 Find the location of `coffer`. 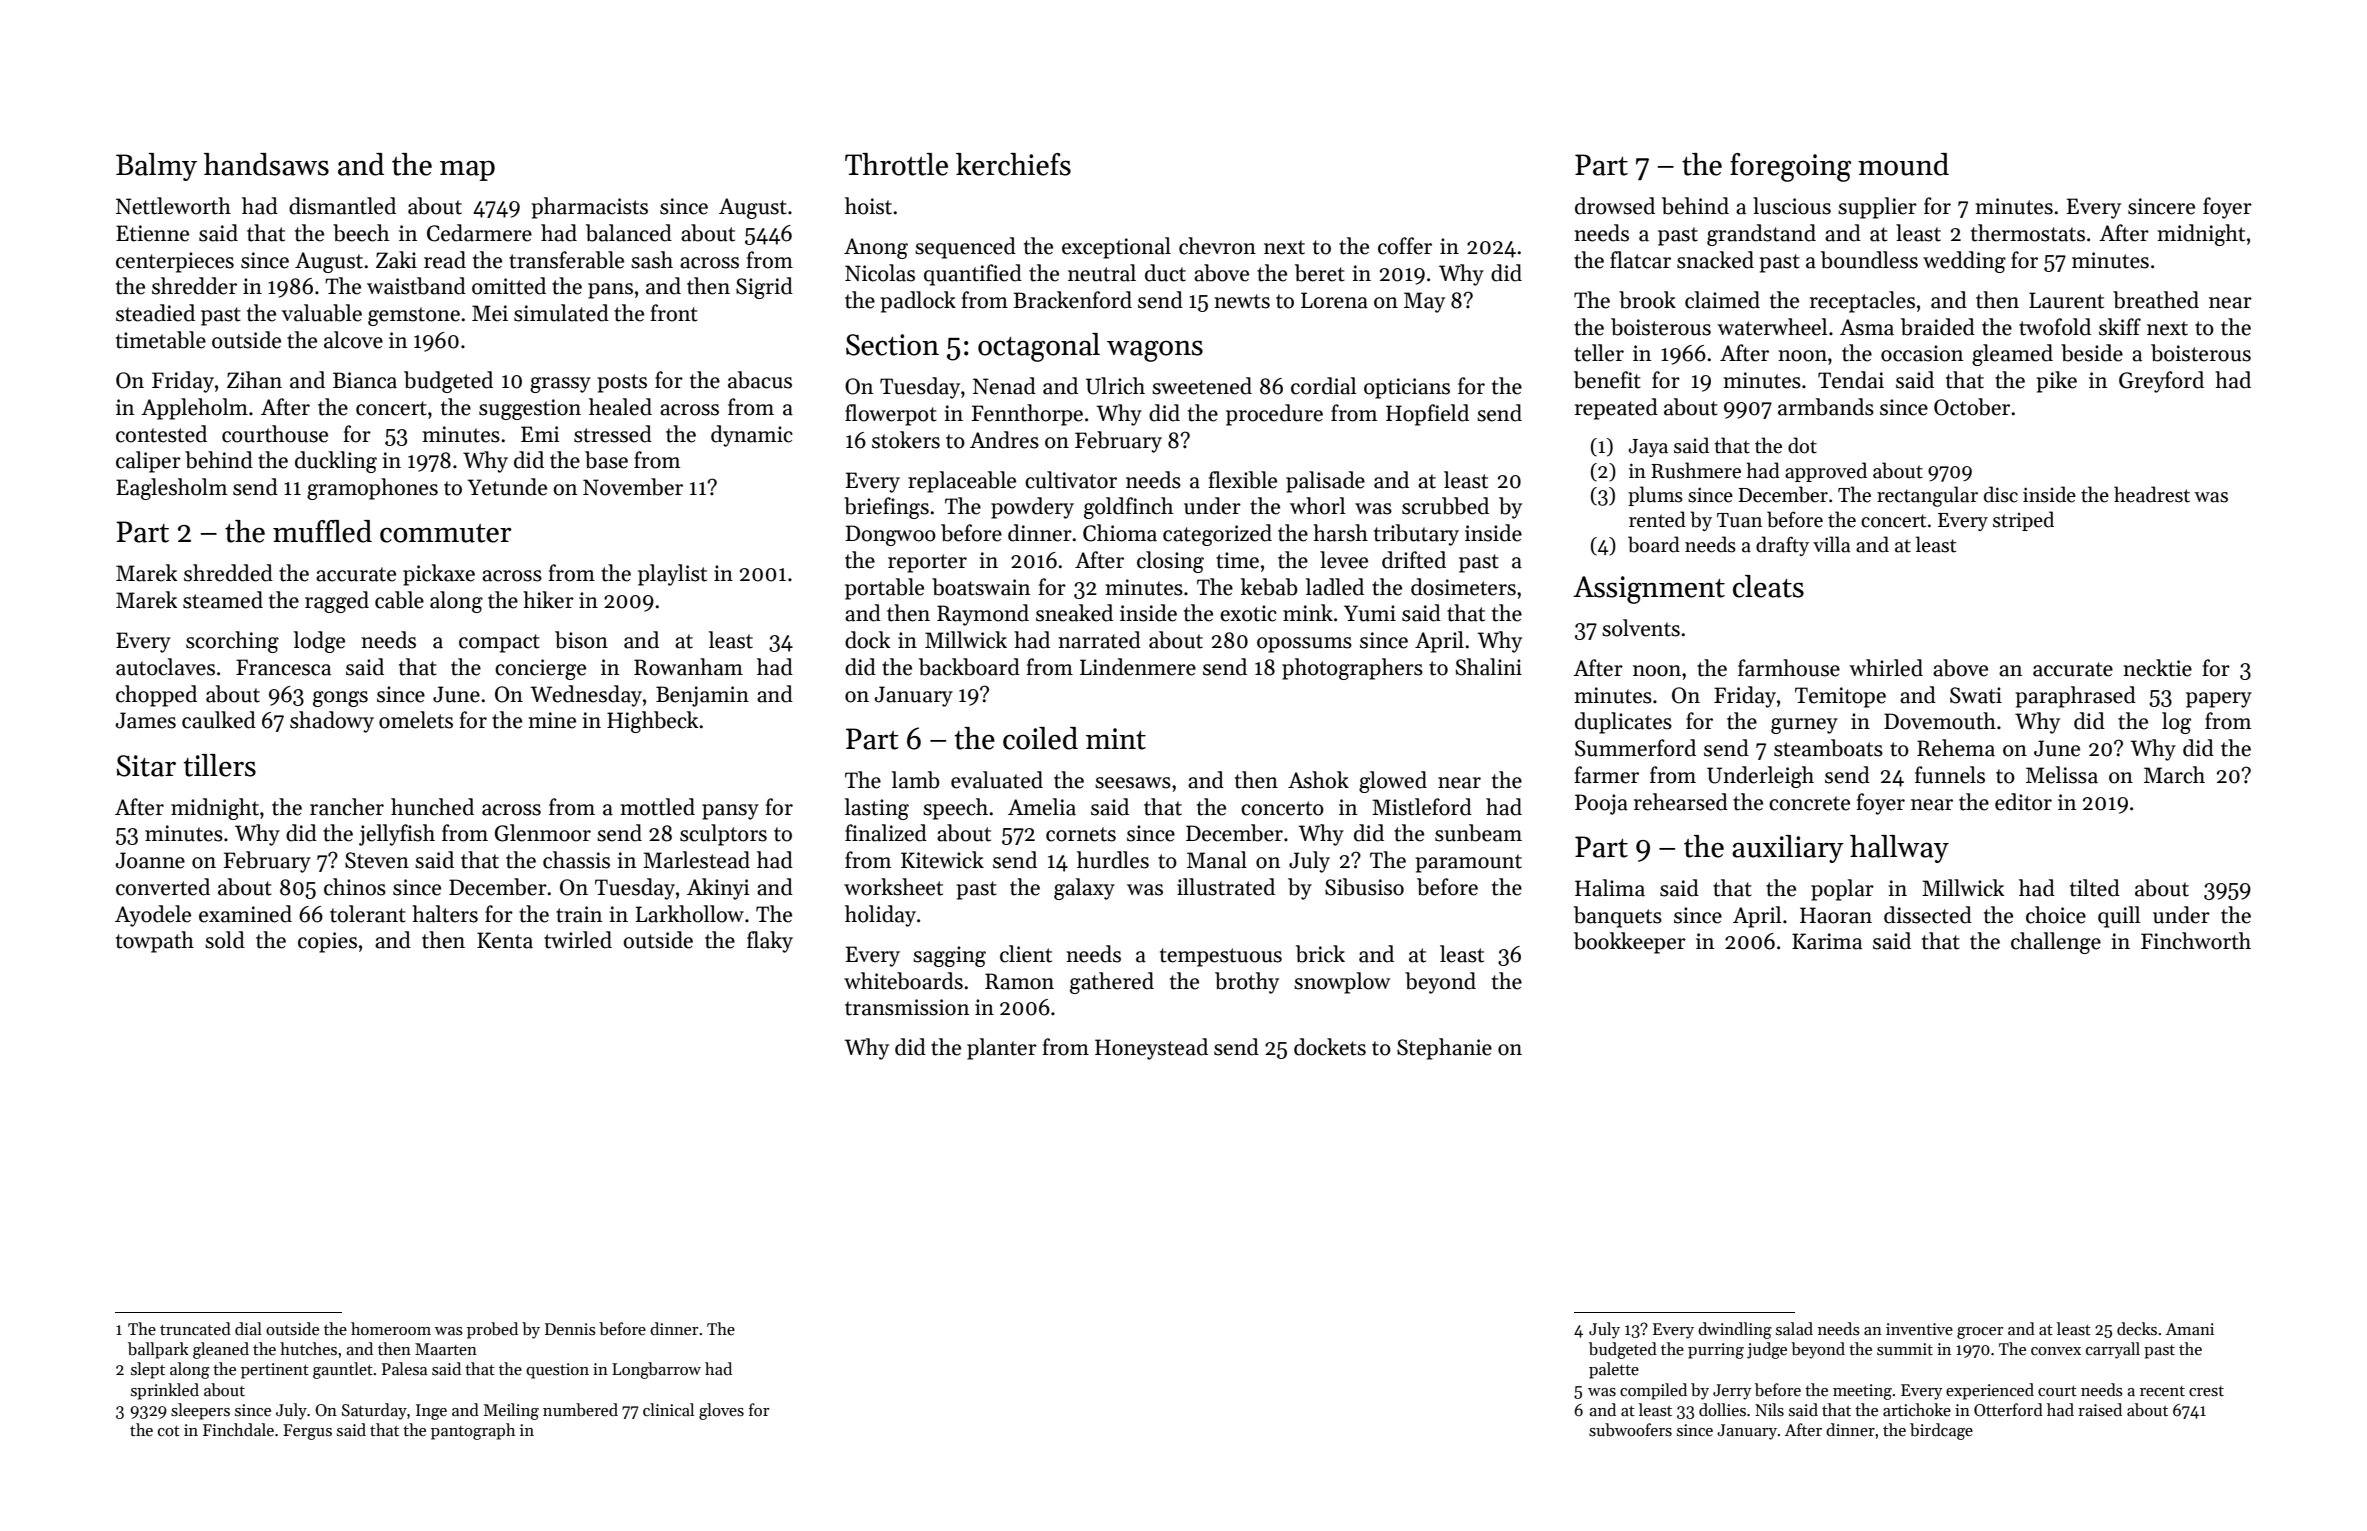

coffer is located at coordinates (1405, 246).
